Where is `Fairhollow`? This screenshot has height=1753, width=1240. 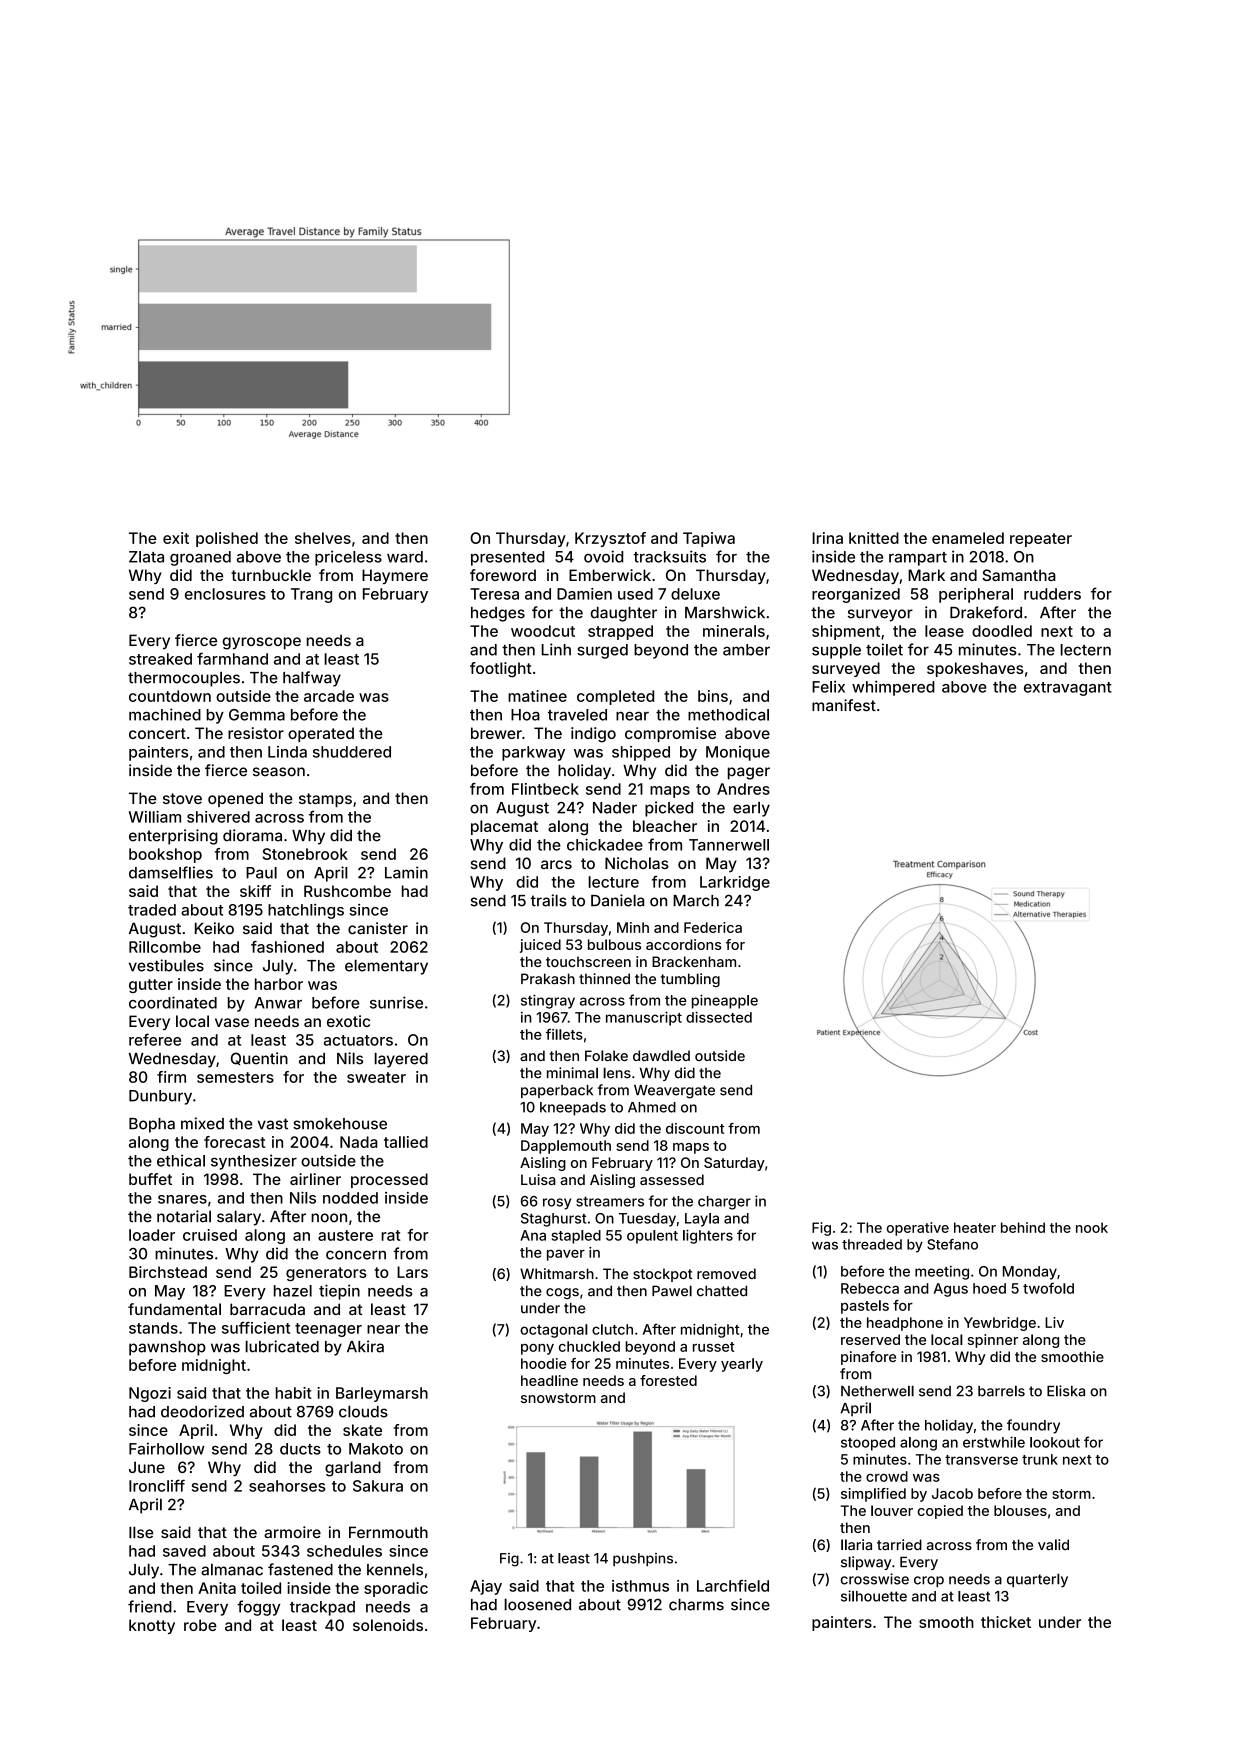
Fairhollow is located at coordinates (167, 1448).
